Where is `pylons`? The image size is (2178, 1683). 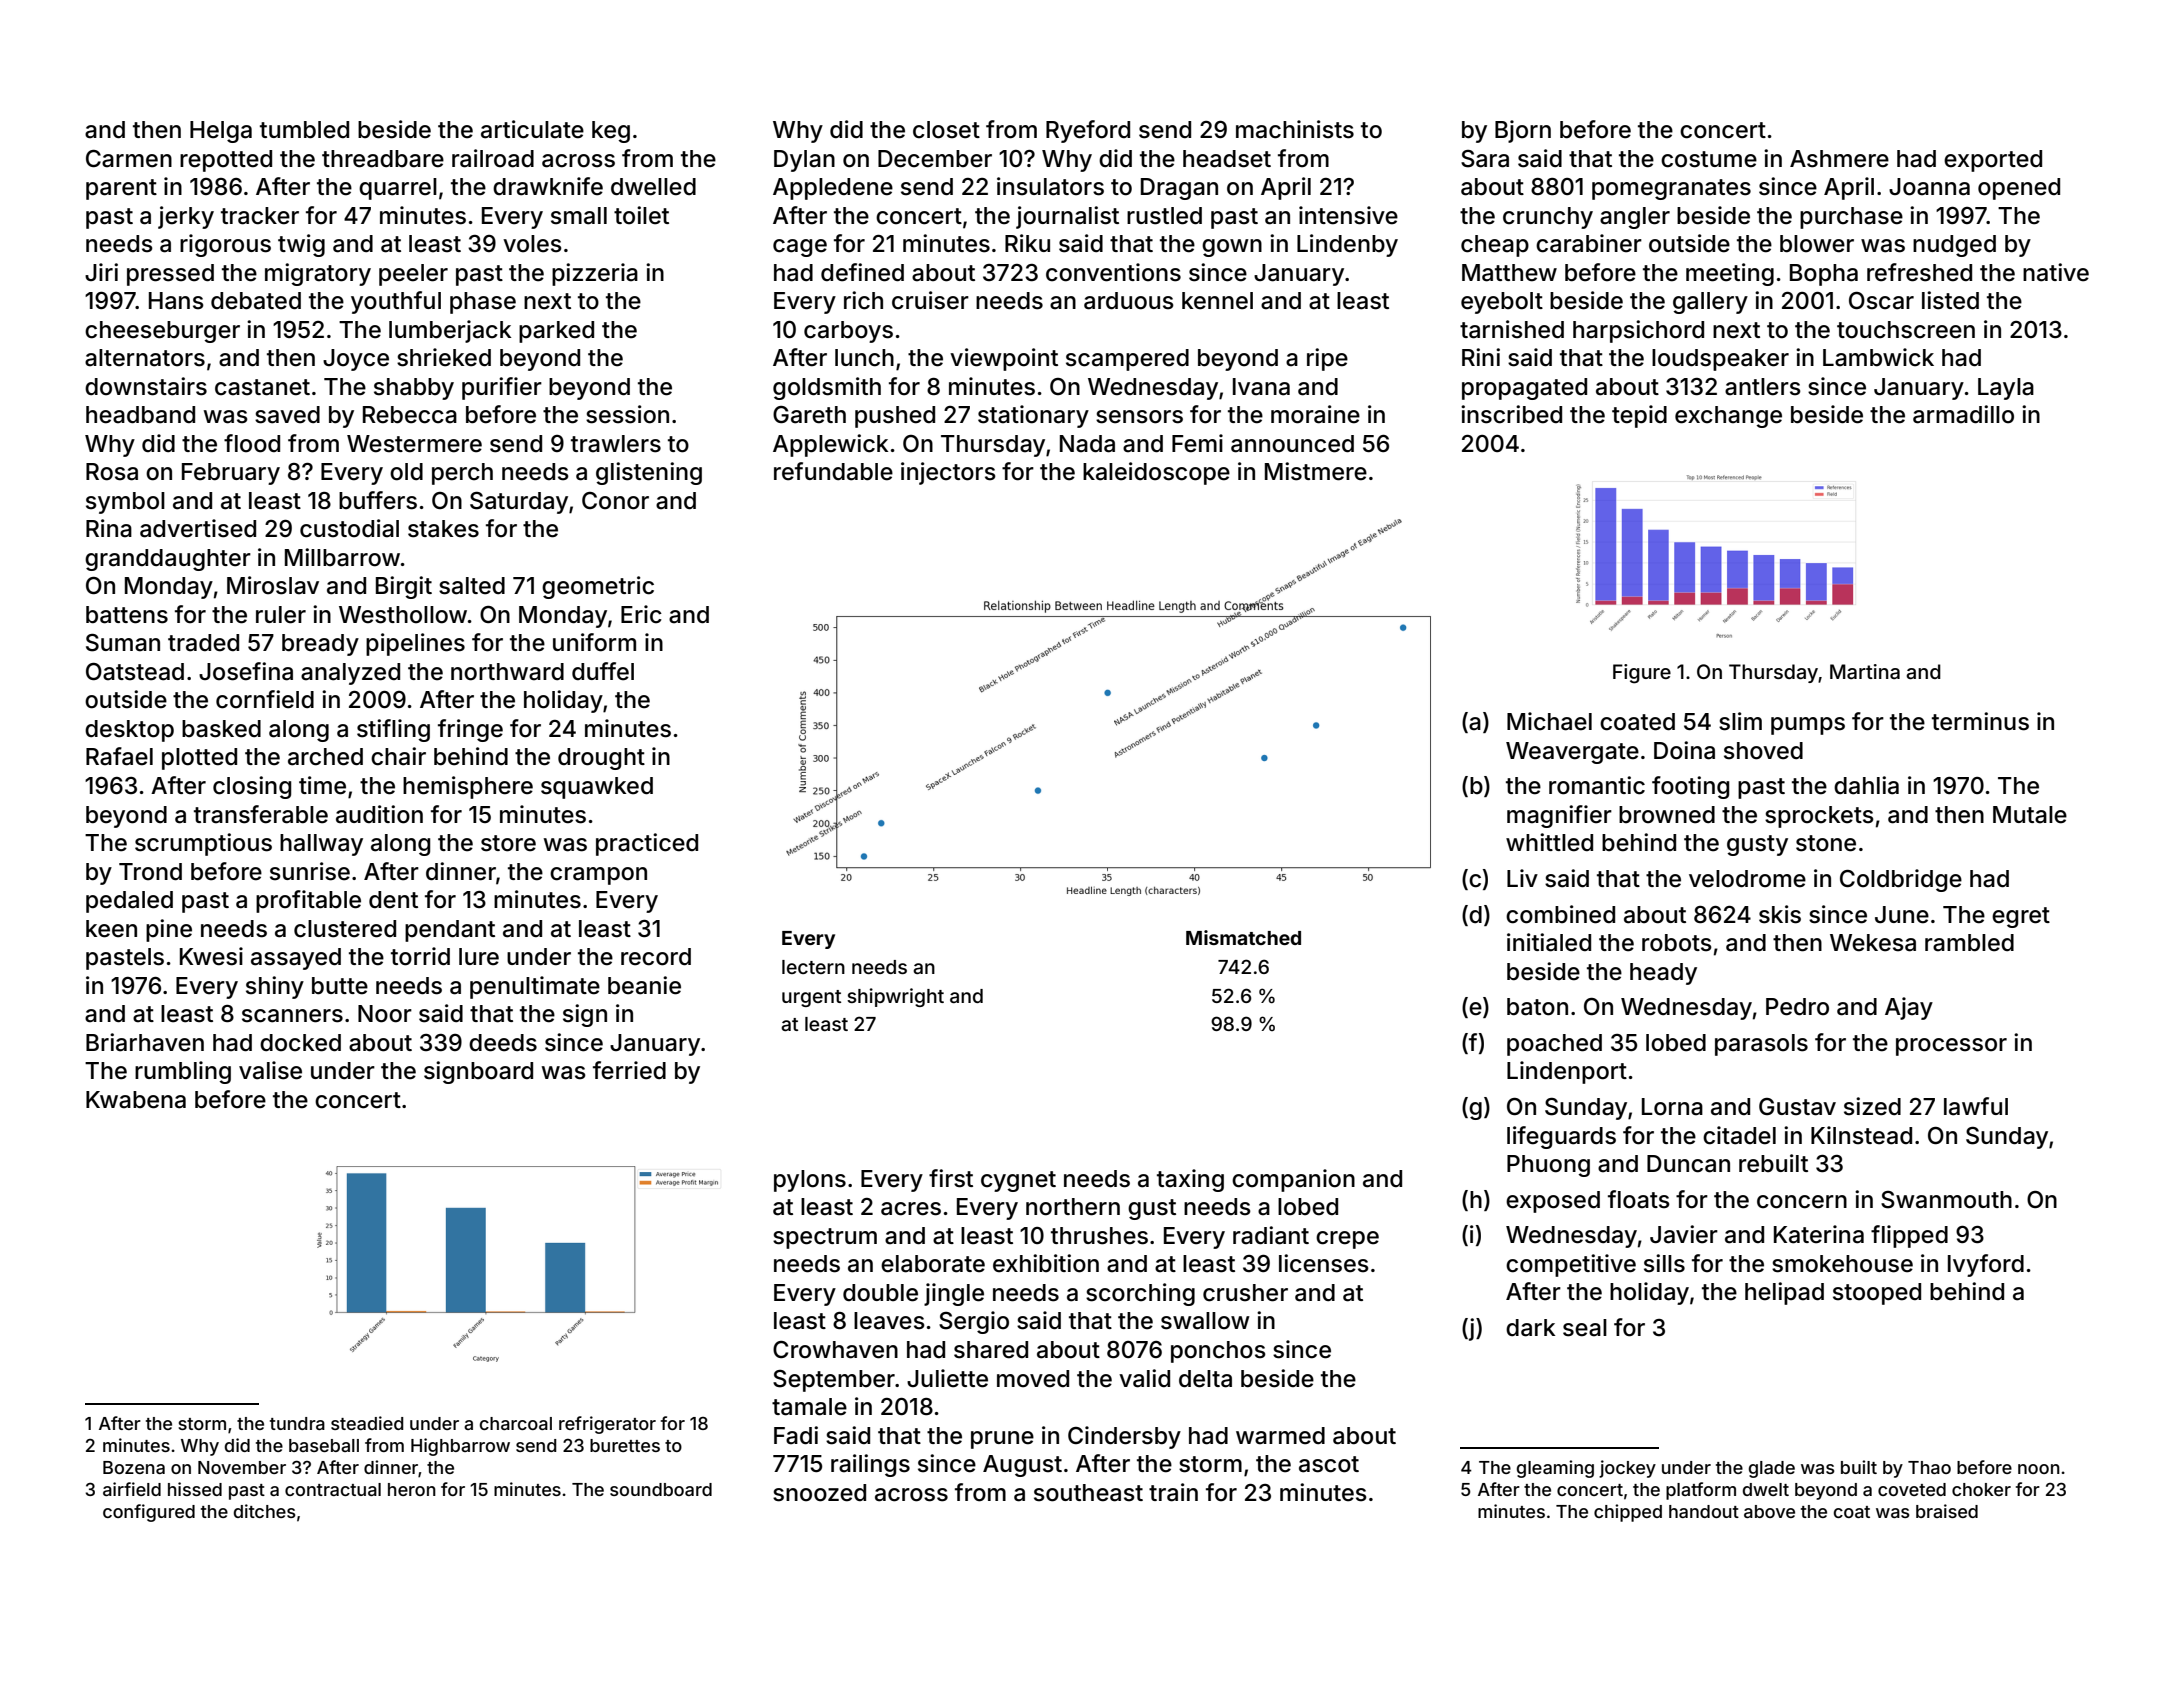
pylons is located at coordinates (810, 1181).
